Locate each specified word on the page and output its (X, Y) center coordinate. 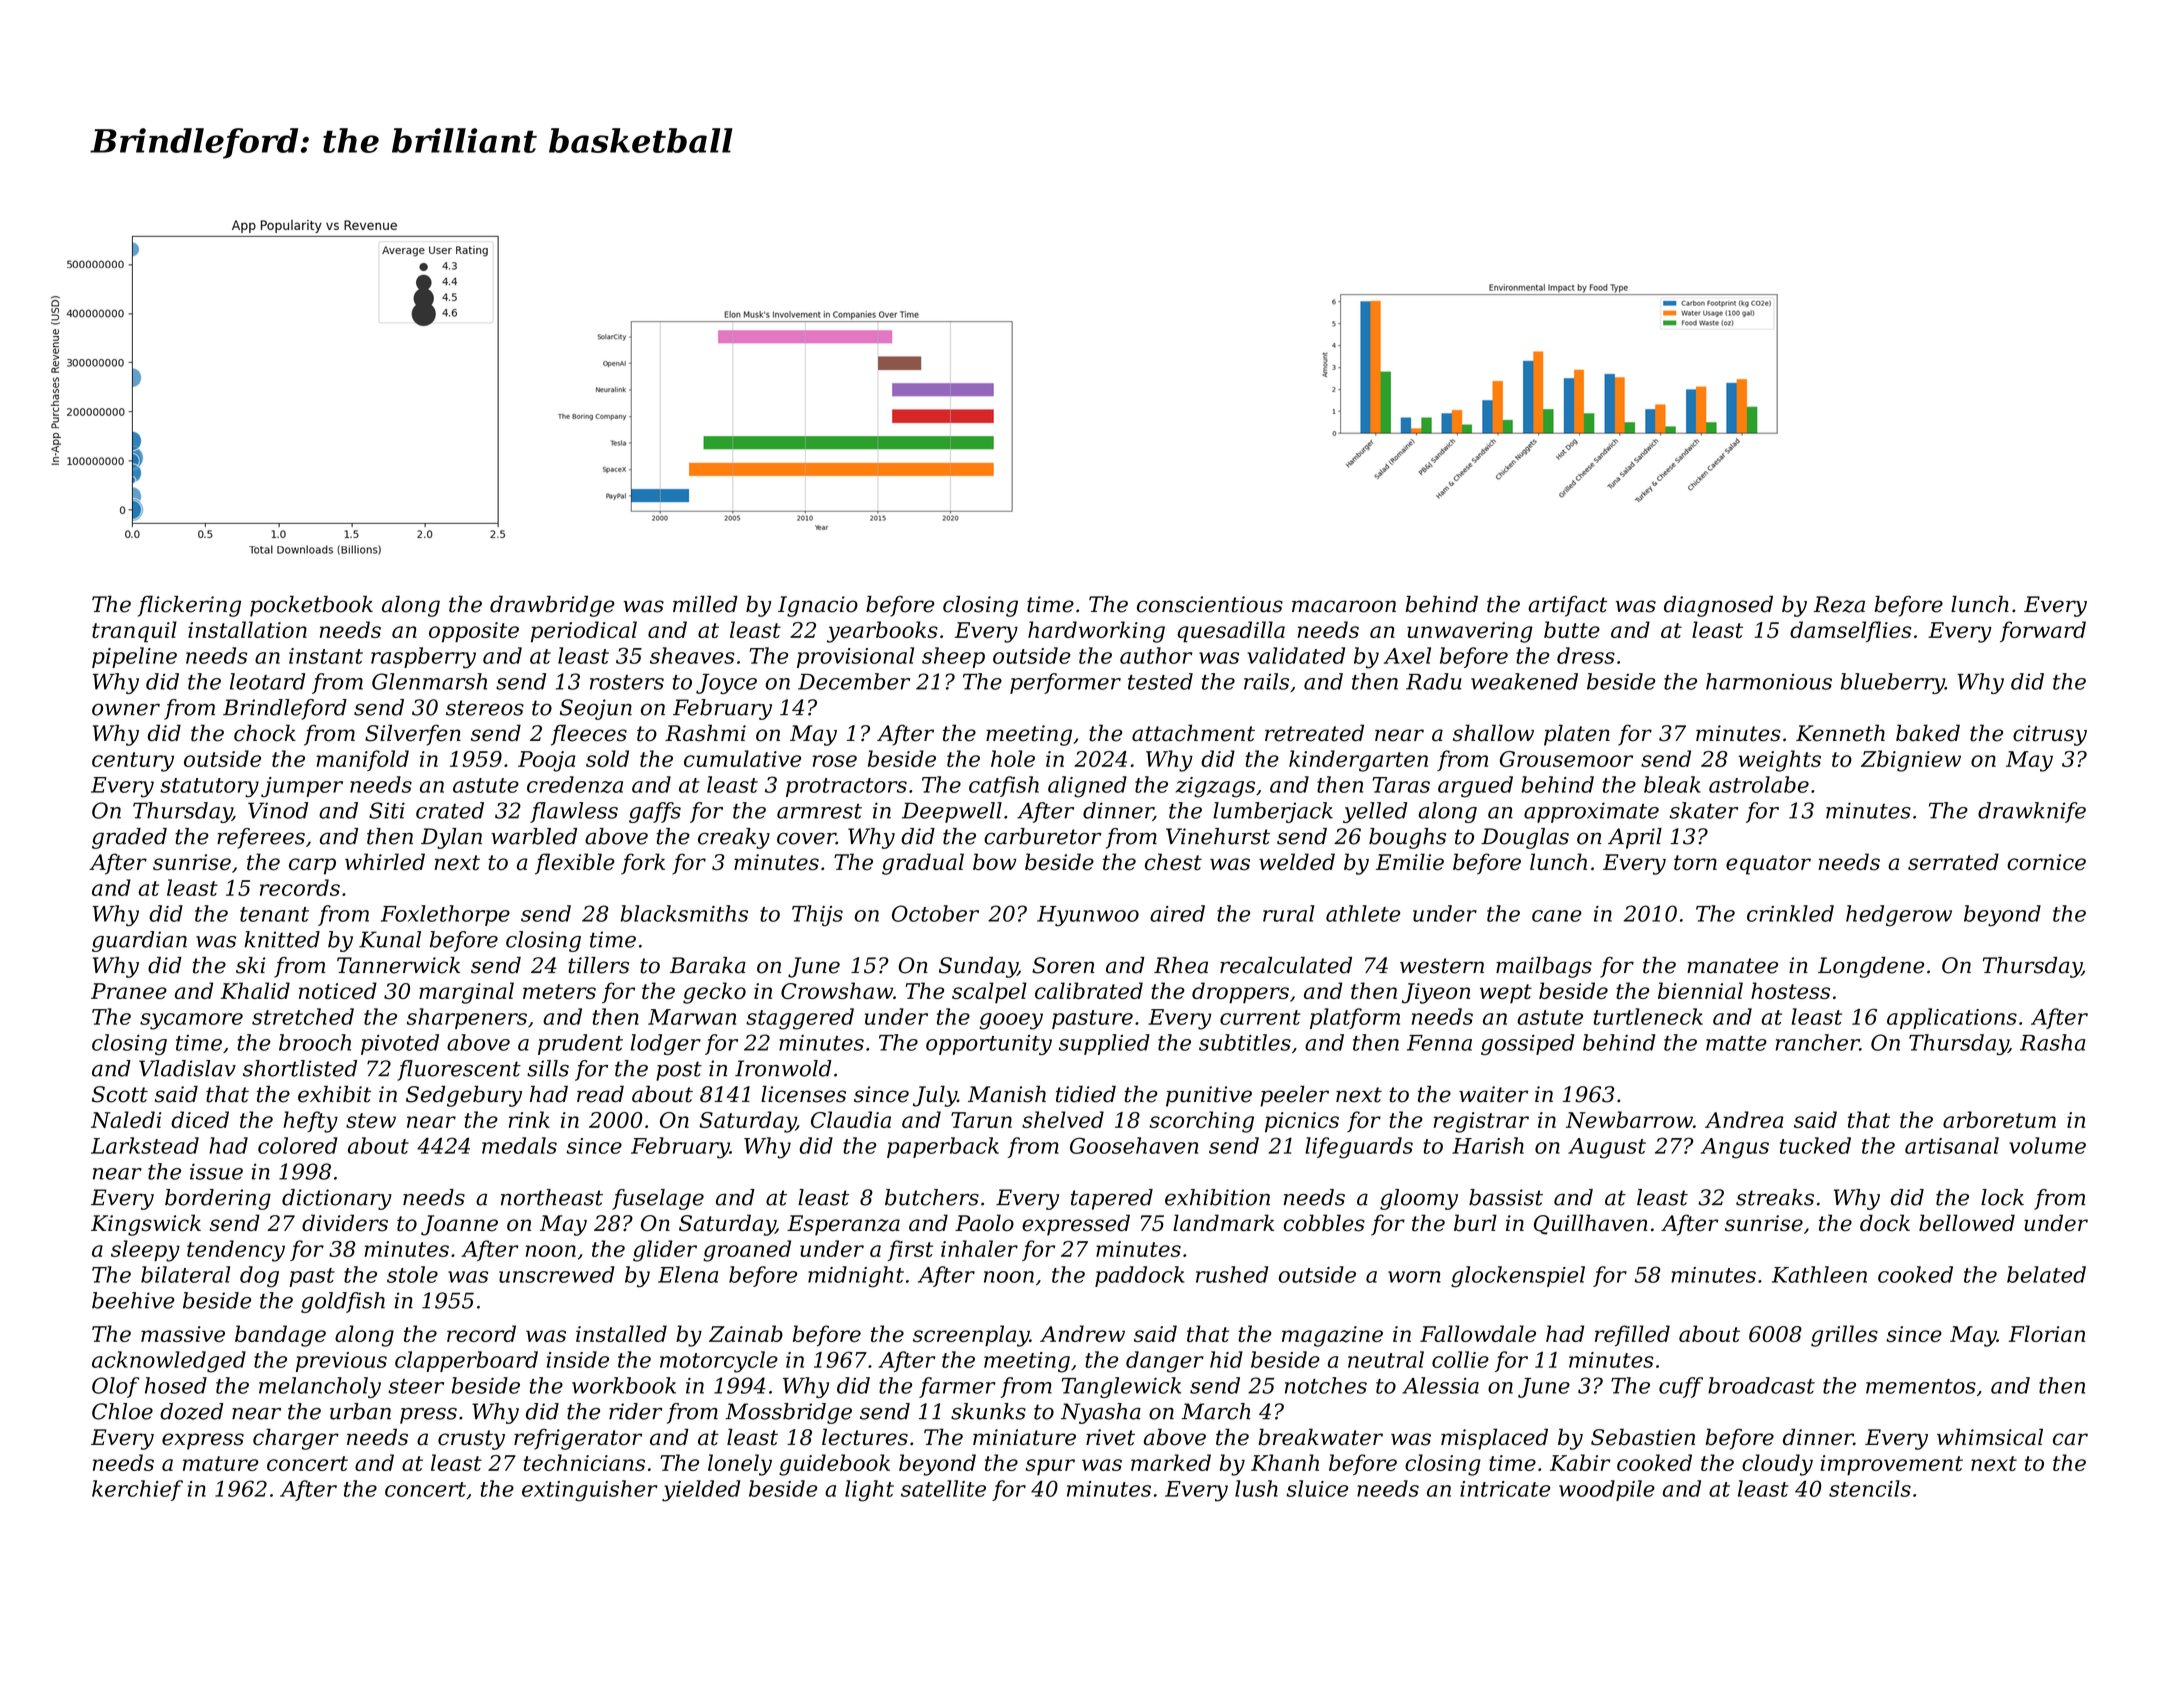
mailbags (1544, 967)
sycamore (191, 1021)
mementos (1921, 1386)
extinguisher (590, 1491)
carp (312, 866)
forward (2043, 631)
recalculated (1286, 965)
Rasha (2052, 1042)
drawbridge (552, 606)
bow (995, 861)
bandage (280, 1336)
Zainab (746, 1333)
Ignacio (818, 606)
